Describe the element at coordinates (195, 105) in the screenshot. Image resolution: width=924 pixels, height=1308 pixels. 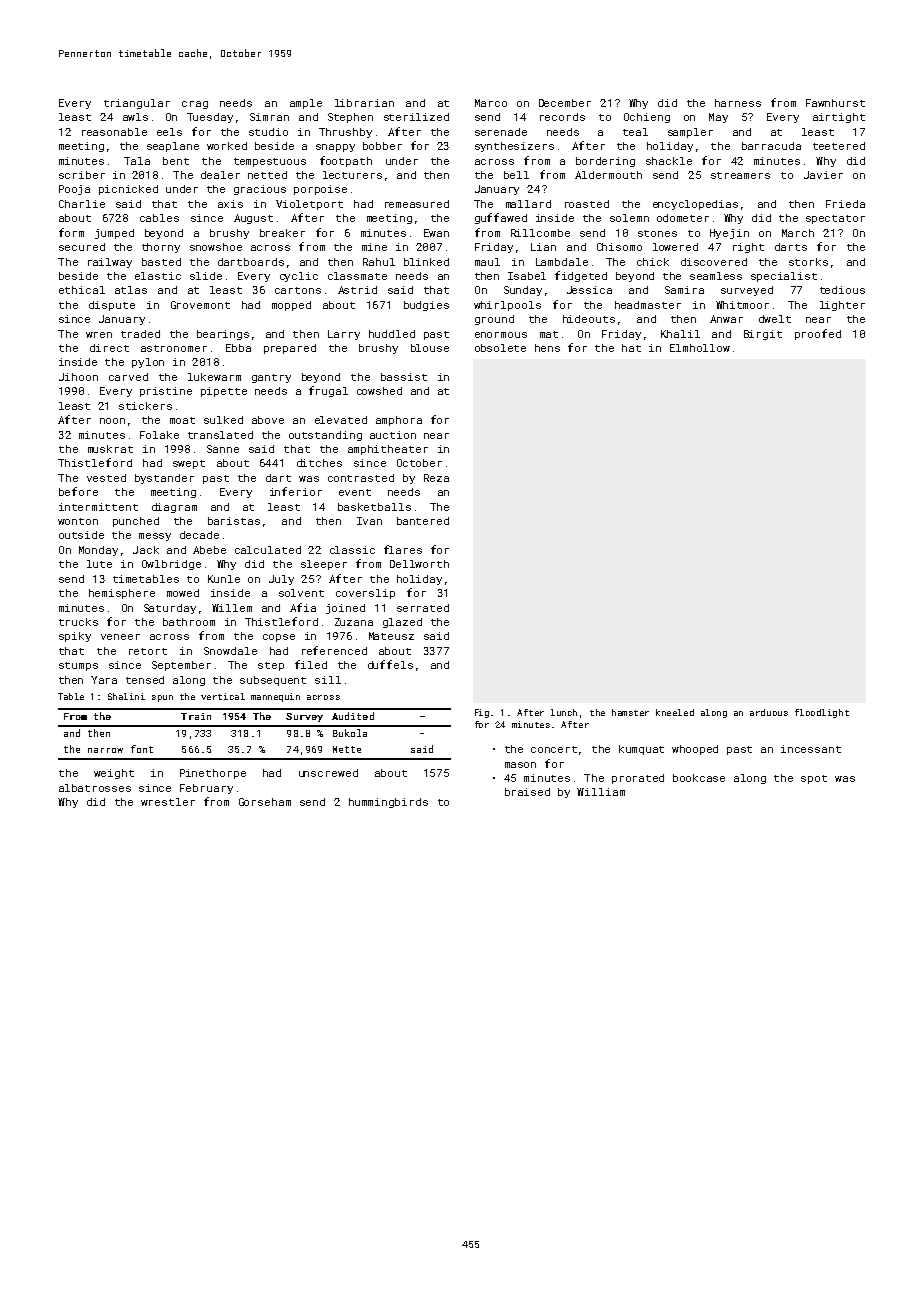
I see `crag` at that location.
